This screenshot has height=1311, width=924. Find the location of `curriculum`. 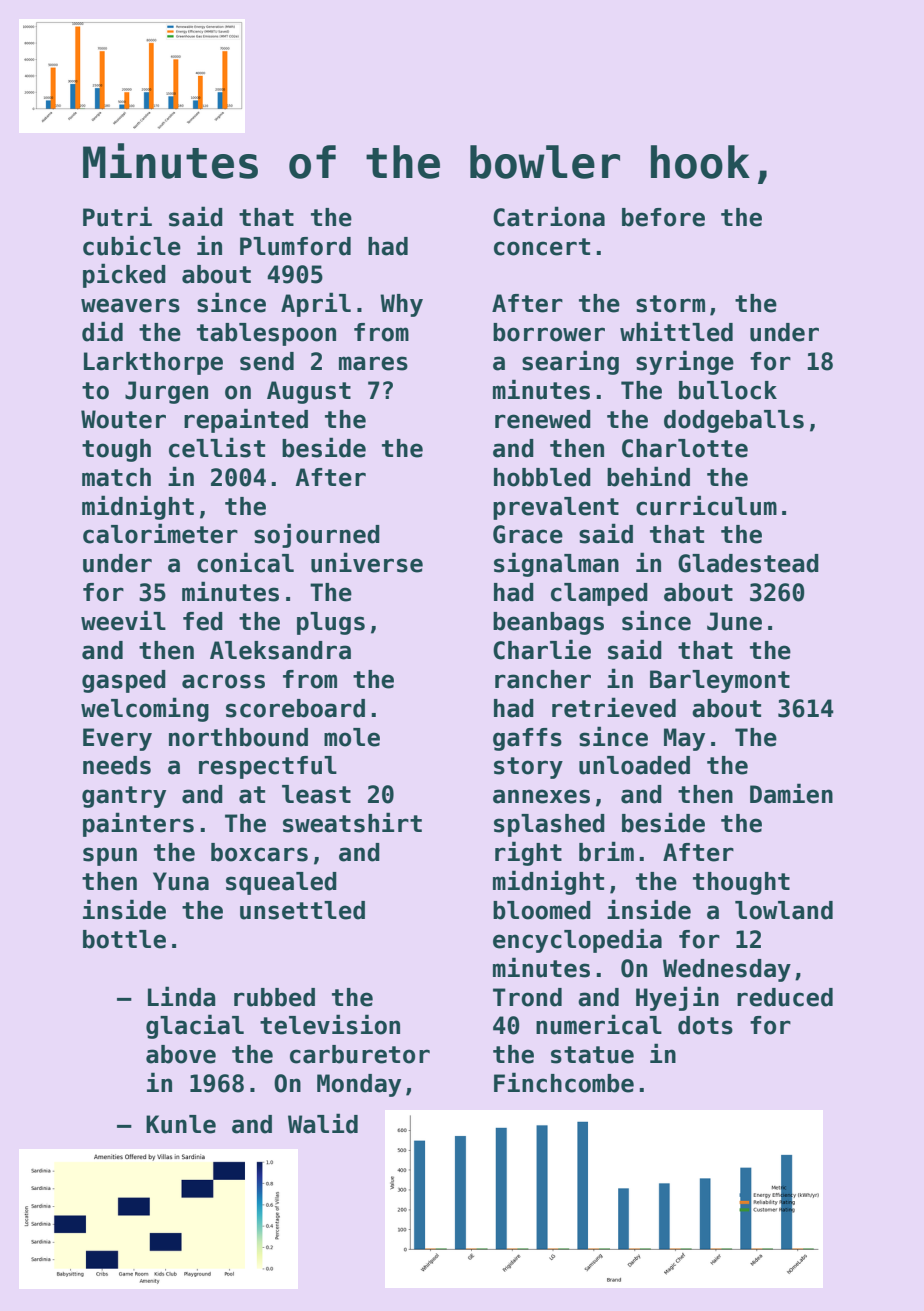

curriculum is located at coordinates (706, 505).
